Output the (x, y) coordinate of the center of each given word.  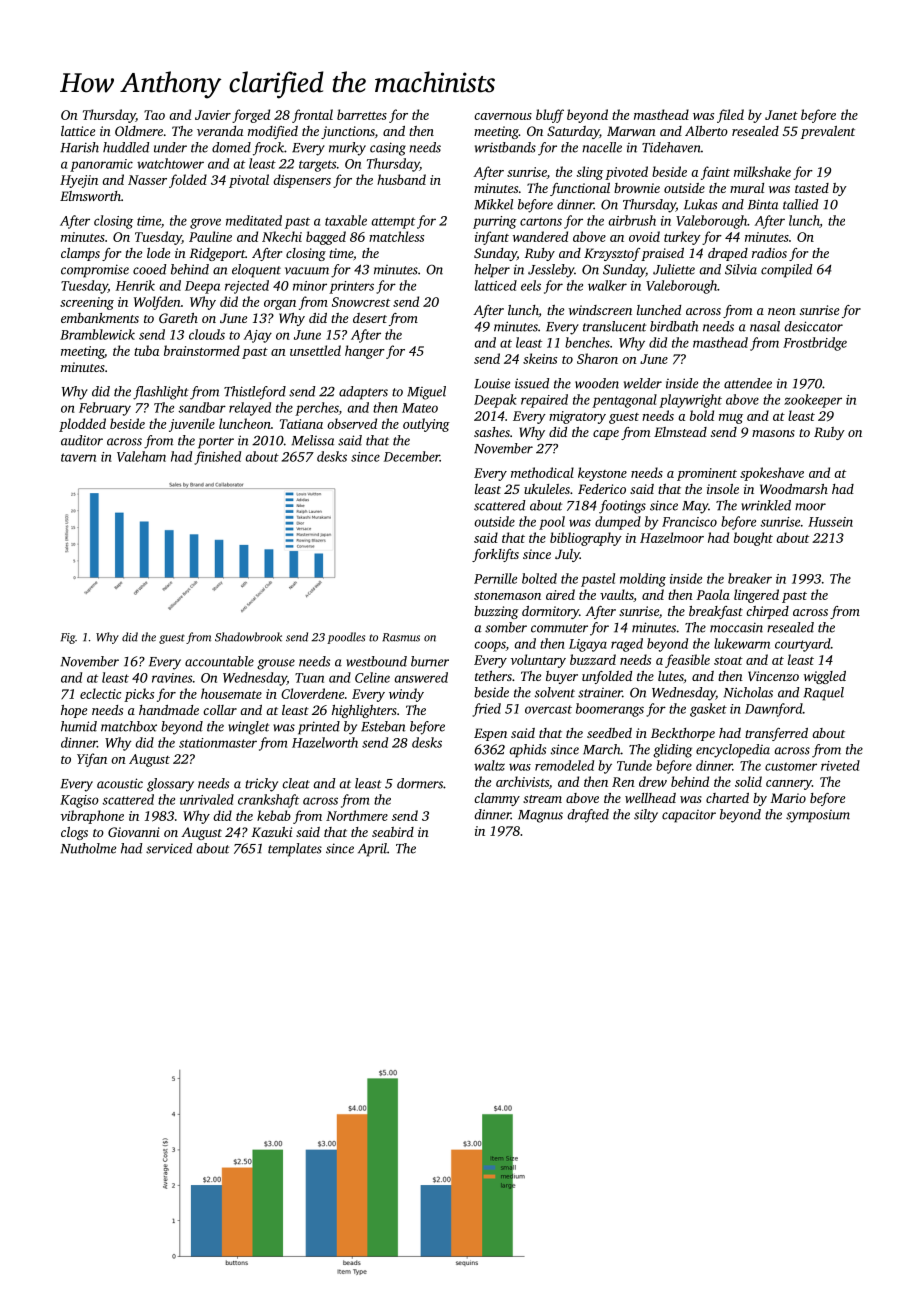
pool (552, 523)
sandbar (202, 407)
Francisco (689, 522)
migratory (577, 417)
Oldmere (139, 131)
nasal (765, 326)
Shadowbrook (248, 637)
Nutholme (88, 848)
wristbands (505, 147)
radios (769, 253)
